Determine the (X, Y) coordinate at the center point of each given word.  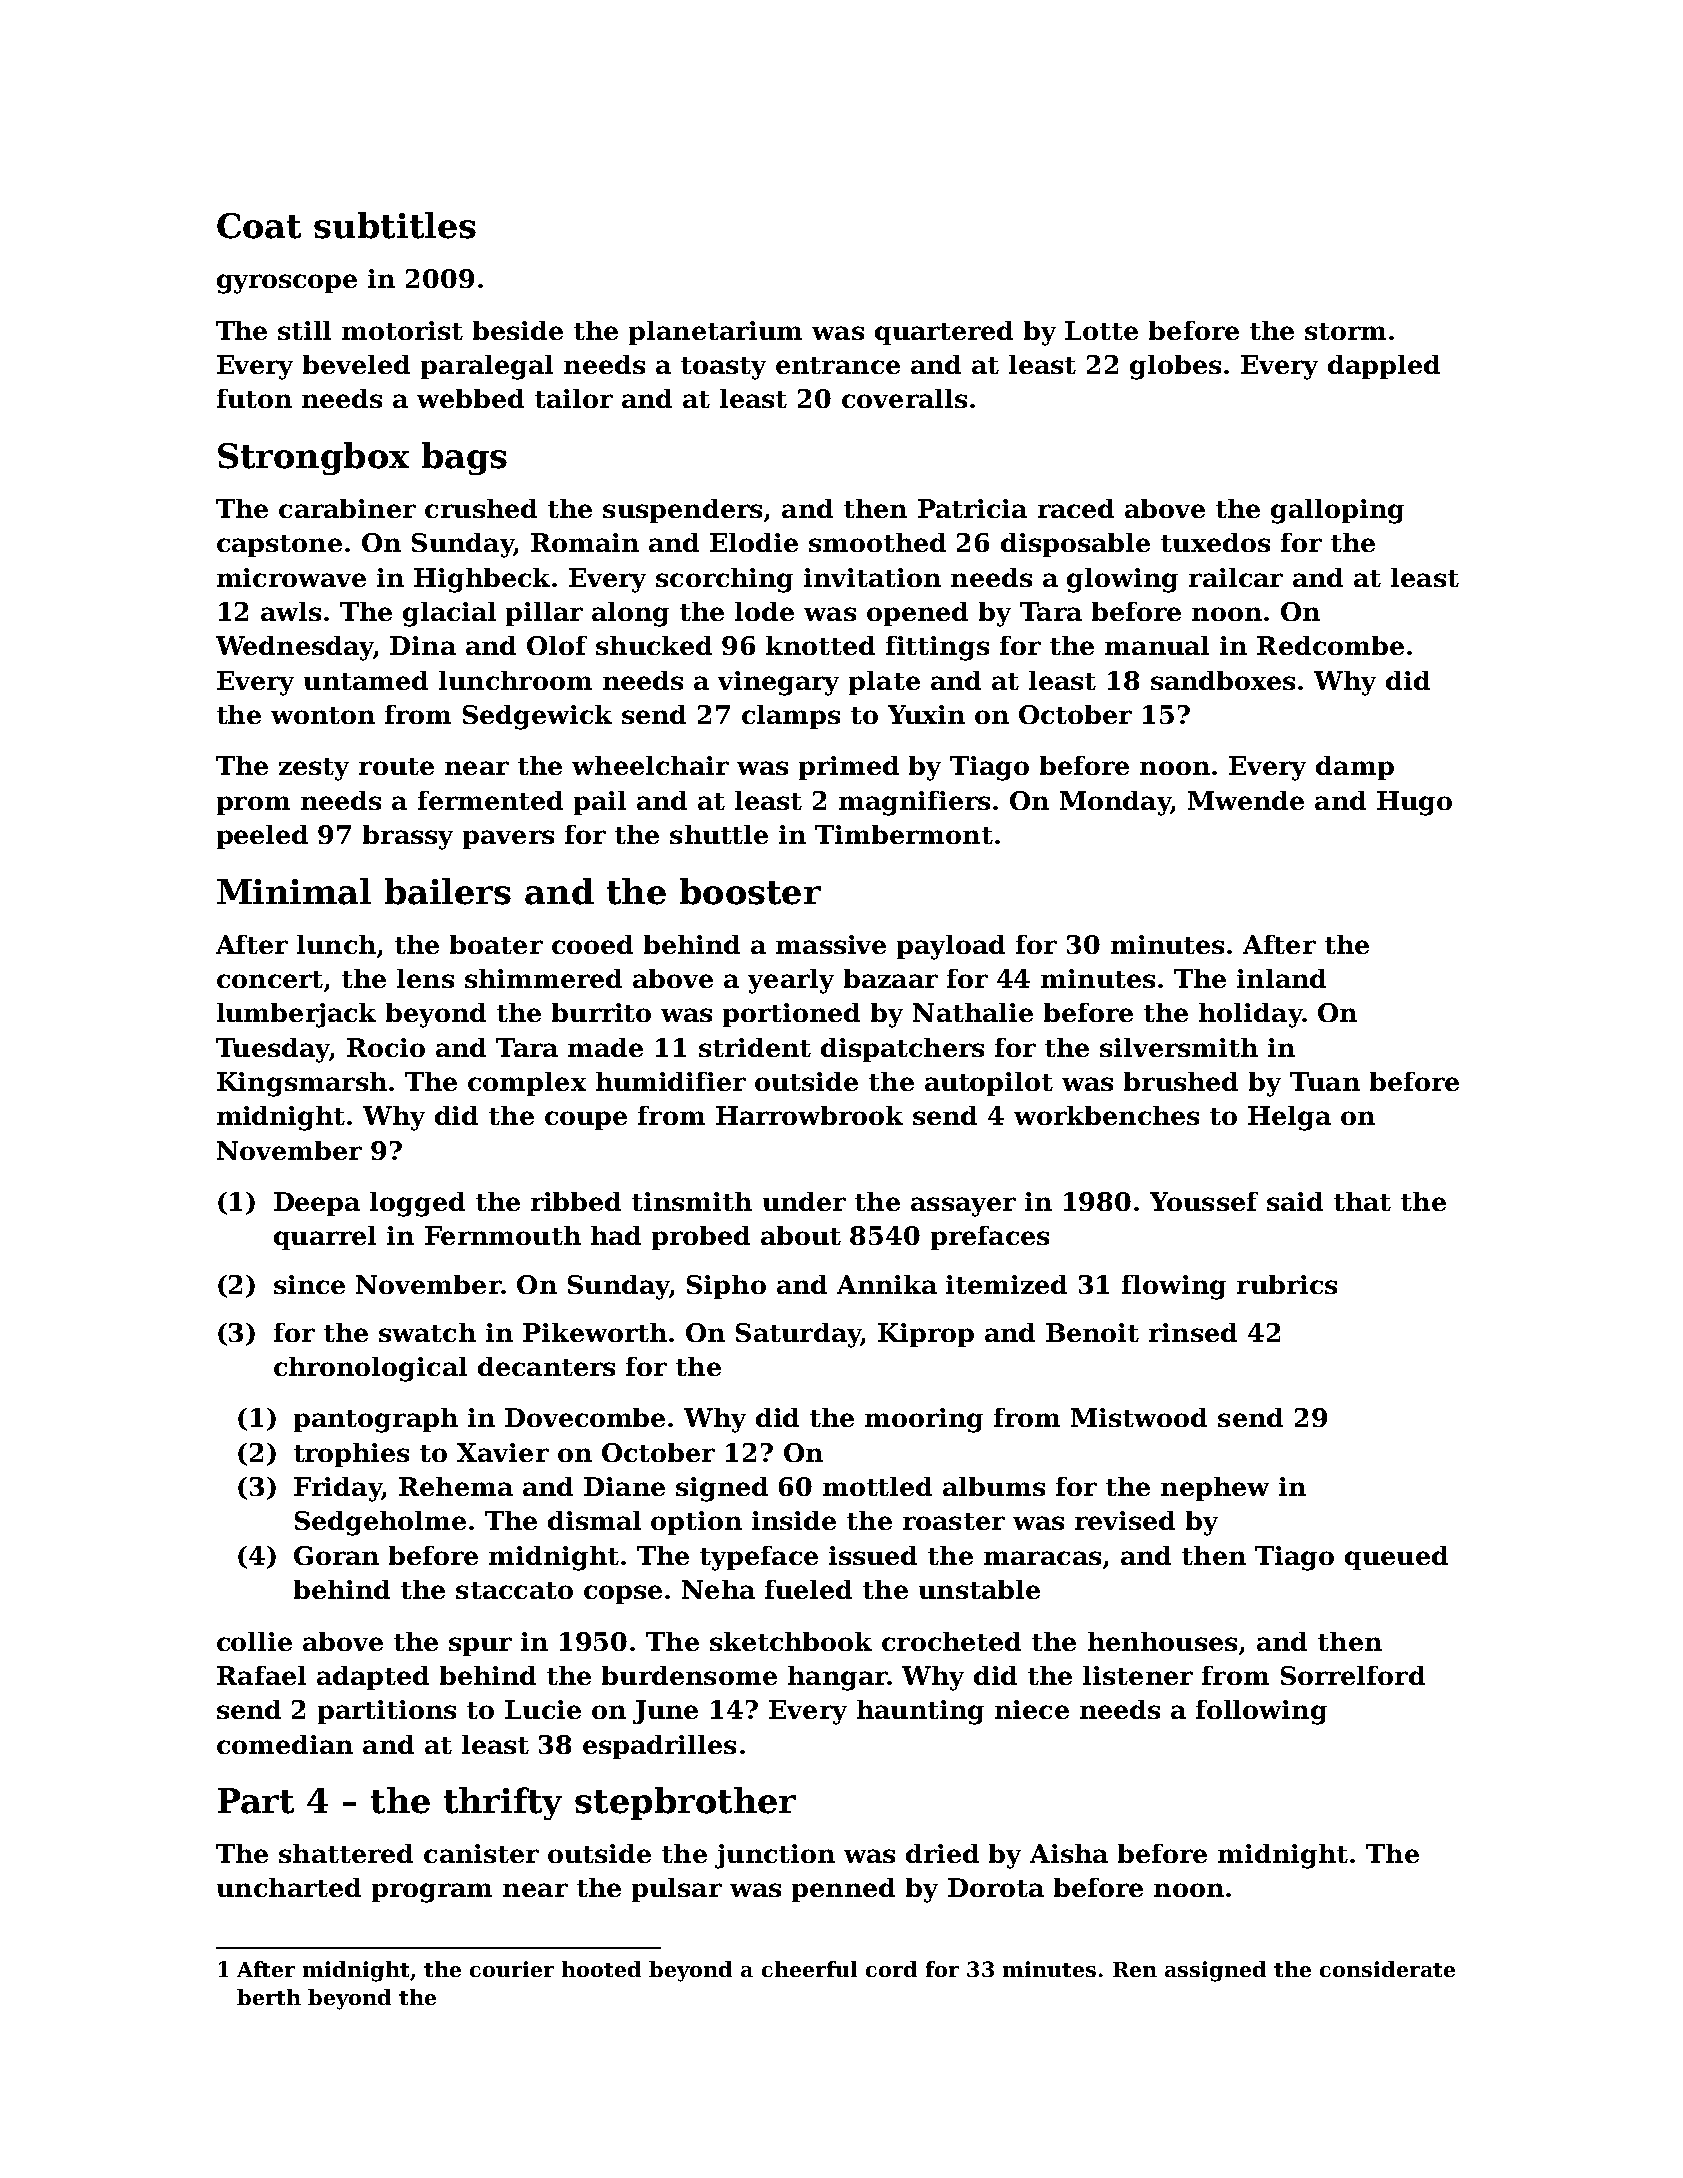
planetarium (715, 333)
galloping (1337, 511)
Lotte (1101, 330)
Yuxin (926, 714)
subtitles (395, 225)
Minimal (294, 891)
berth (269, 1997)
